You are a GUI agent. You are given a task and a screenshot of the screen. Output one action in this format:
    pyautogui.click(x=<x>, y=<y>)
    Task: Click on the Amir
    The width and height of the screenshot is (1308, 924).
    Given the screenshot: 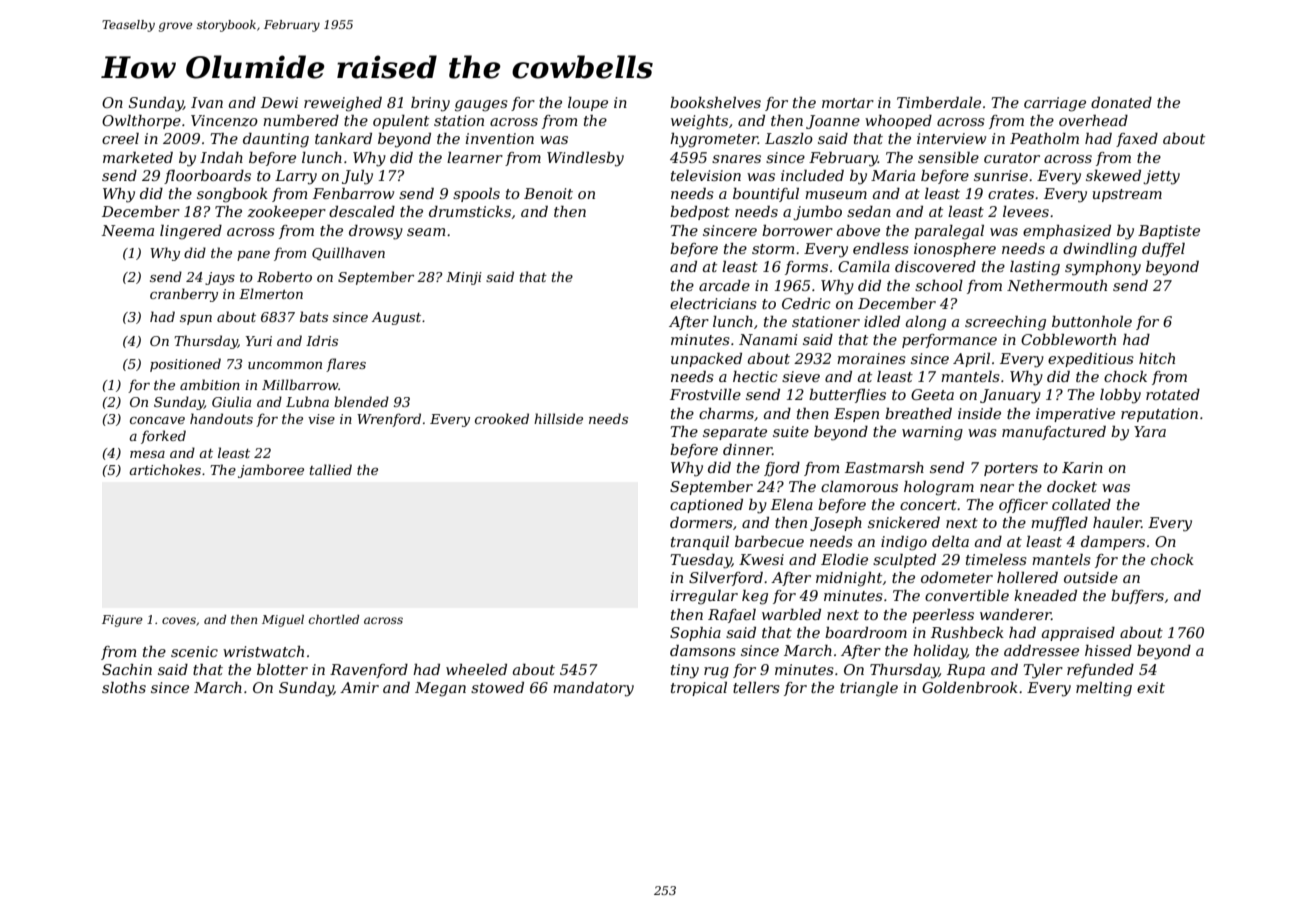 What is the action you would take?
    pyautogui.click(x=359, y=687)
